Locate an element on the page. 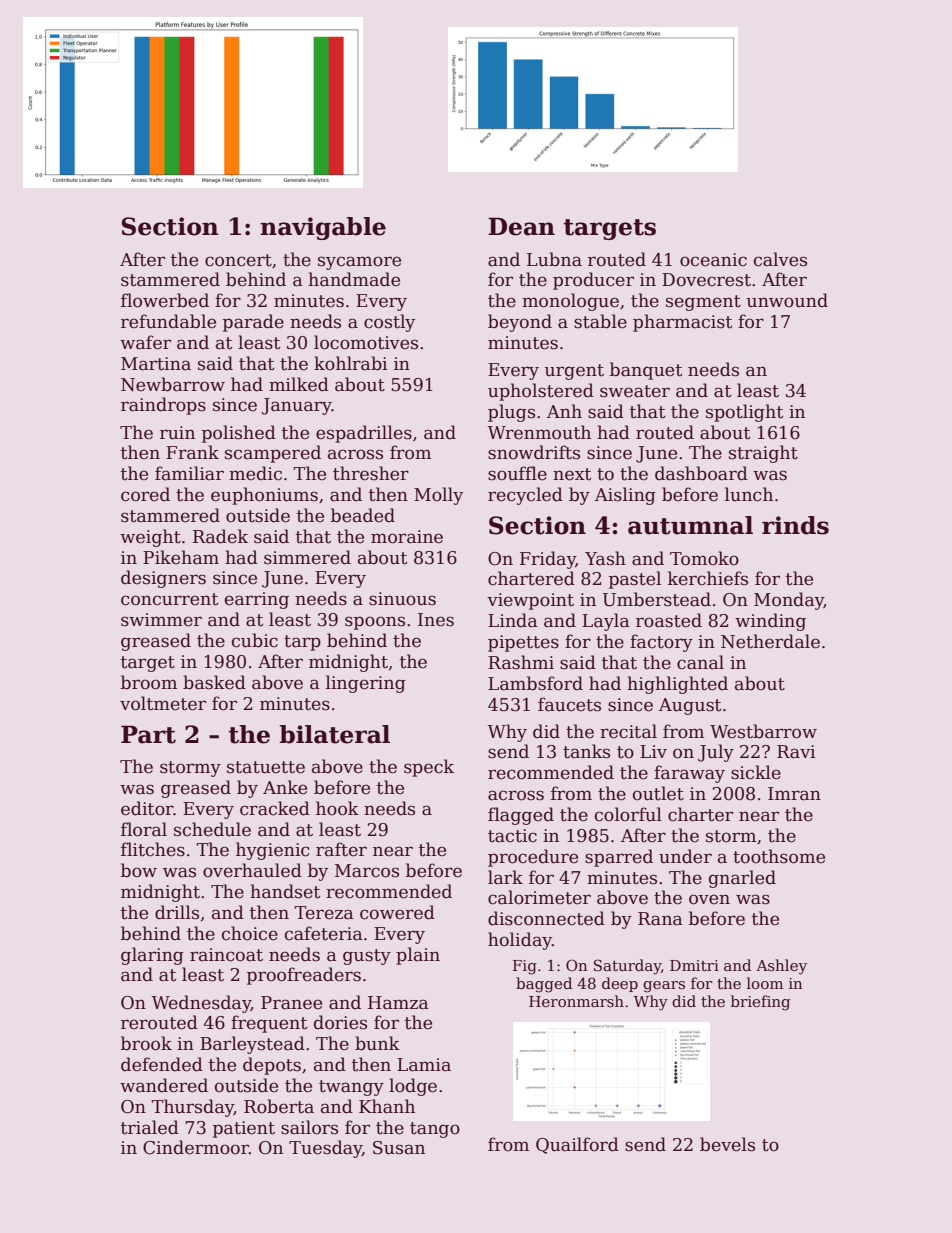 The image size is (952, 1233). rinds is located at coordinates (795, 525).
